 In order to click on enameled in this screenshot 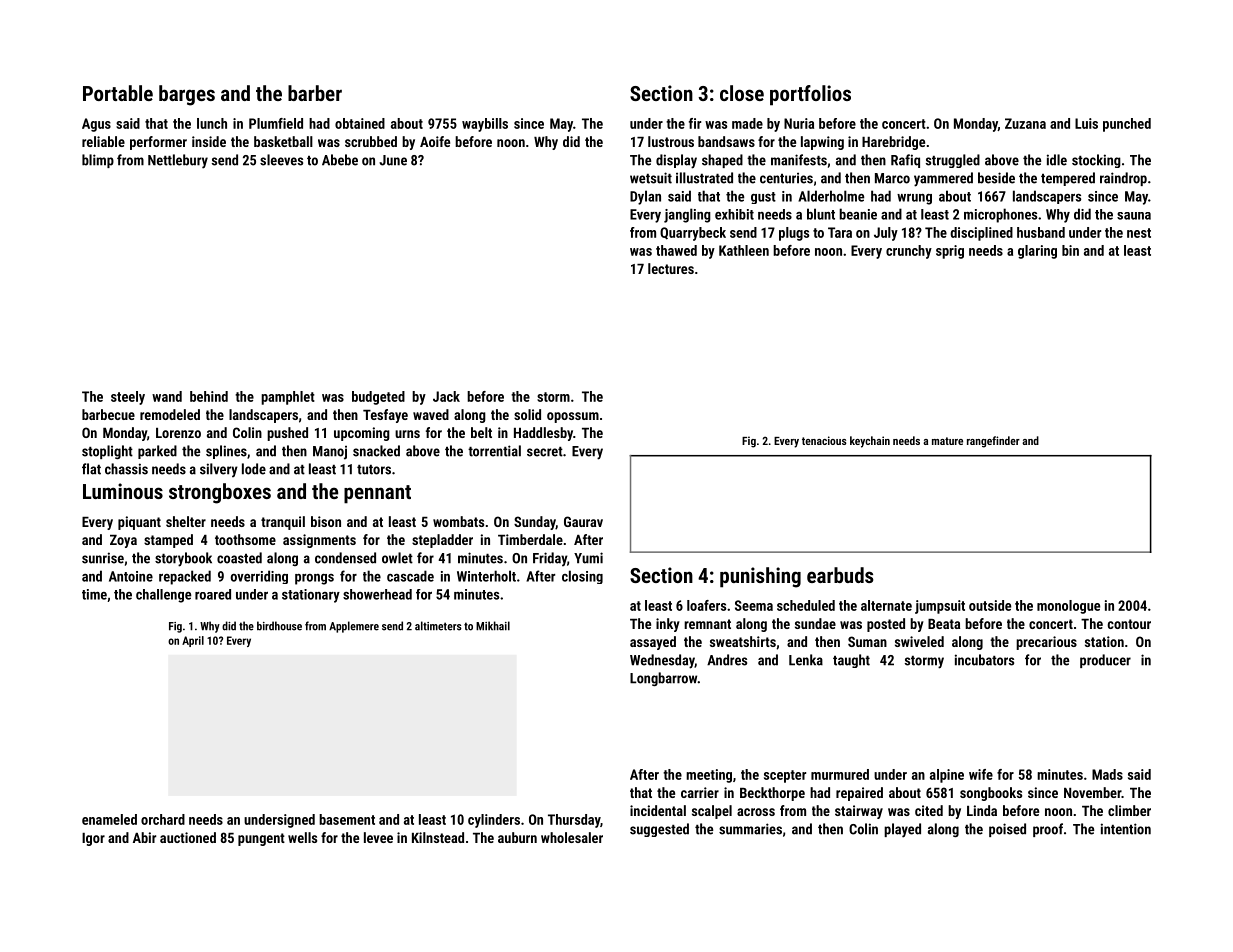, I will do `click(109, 819)`.
